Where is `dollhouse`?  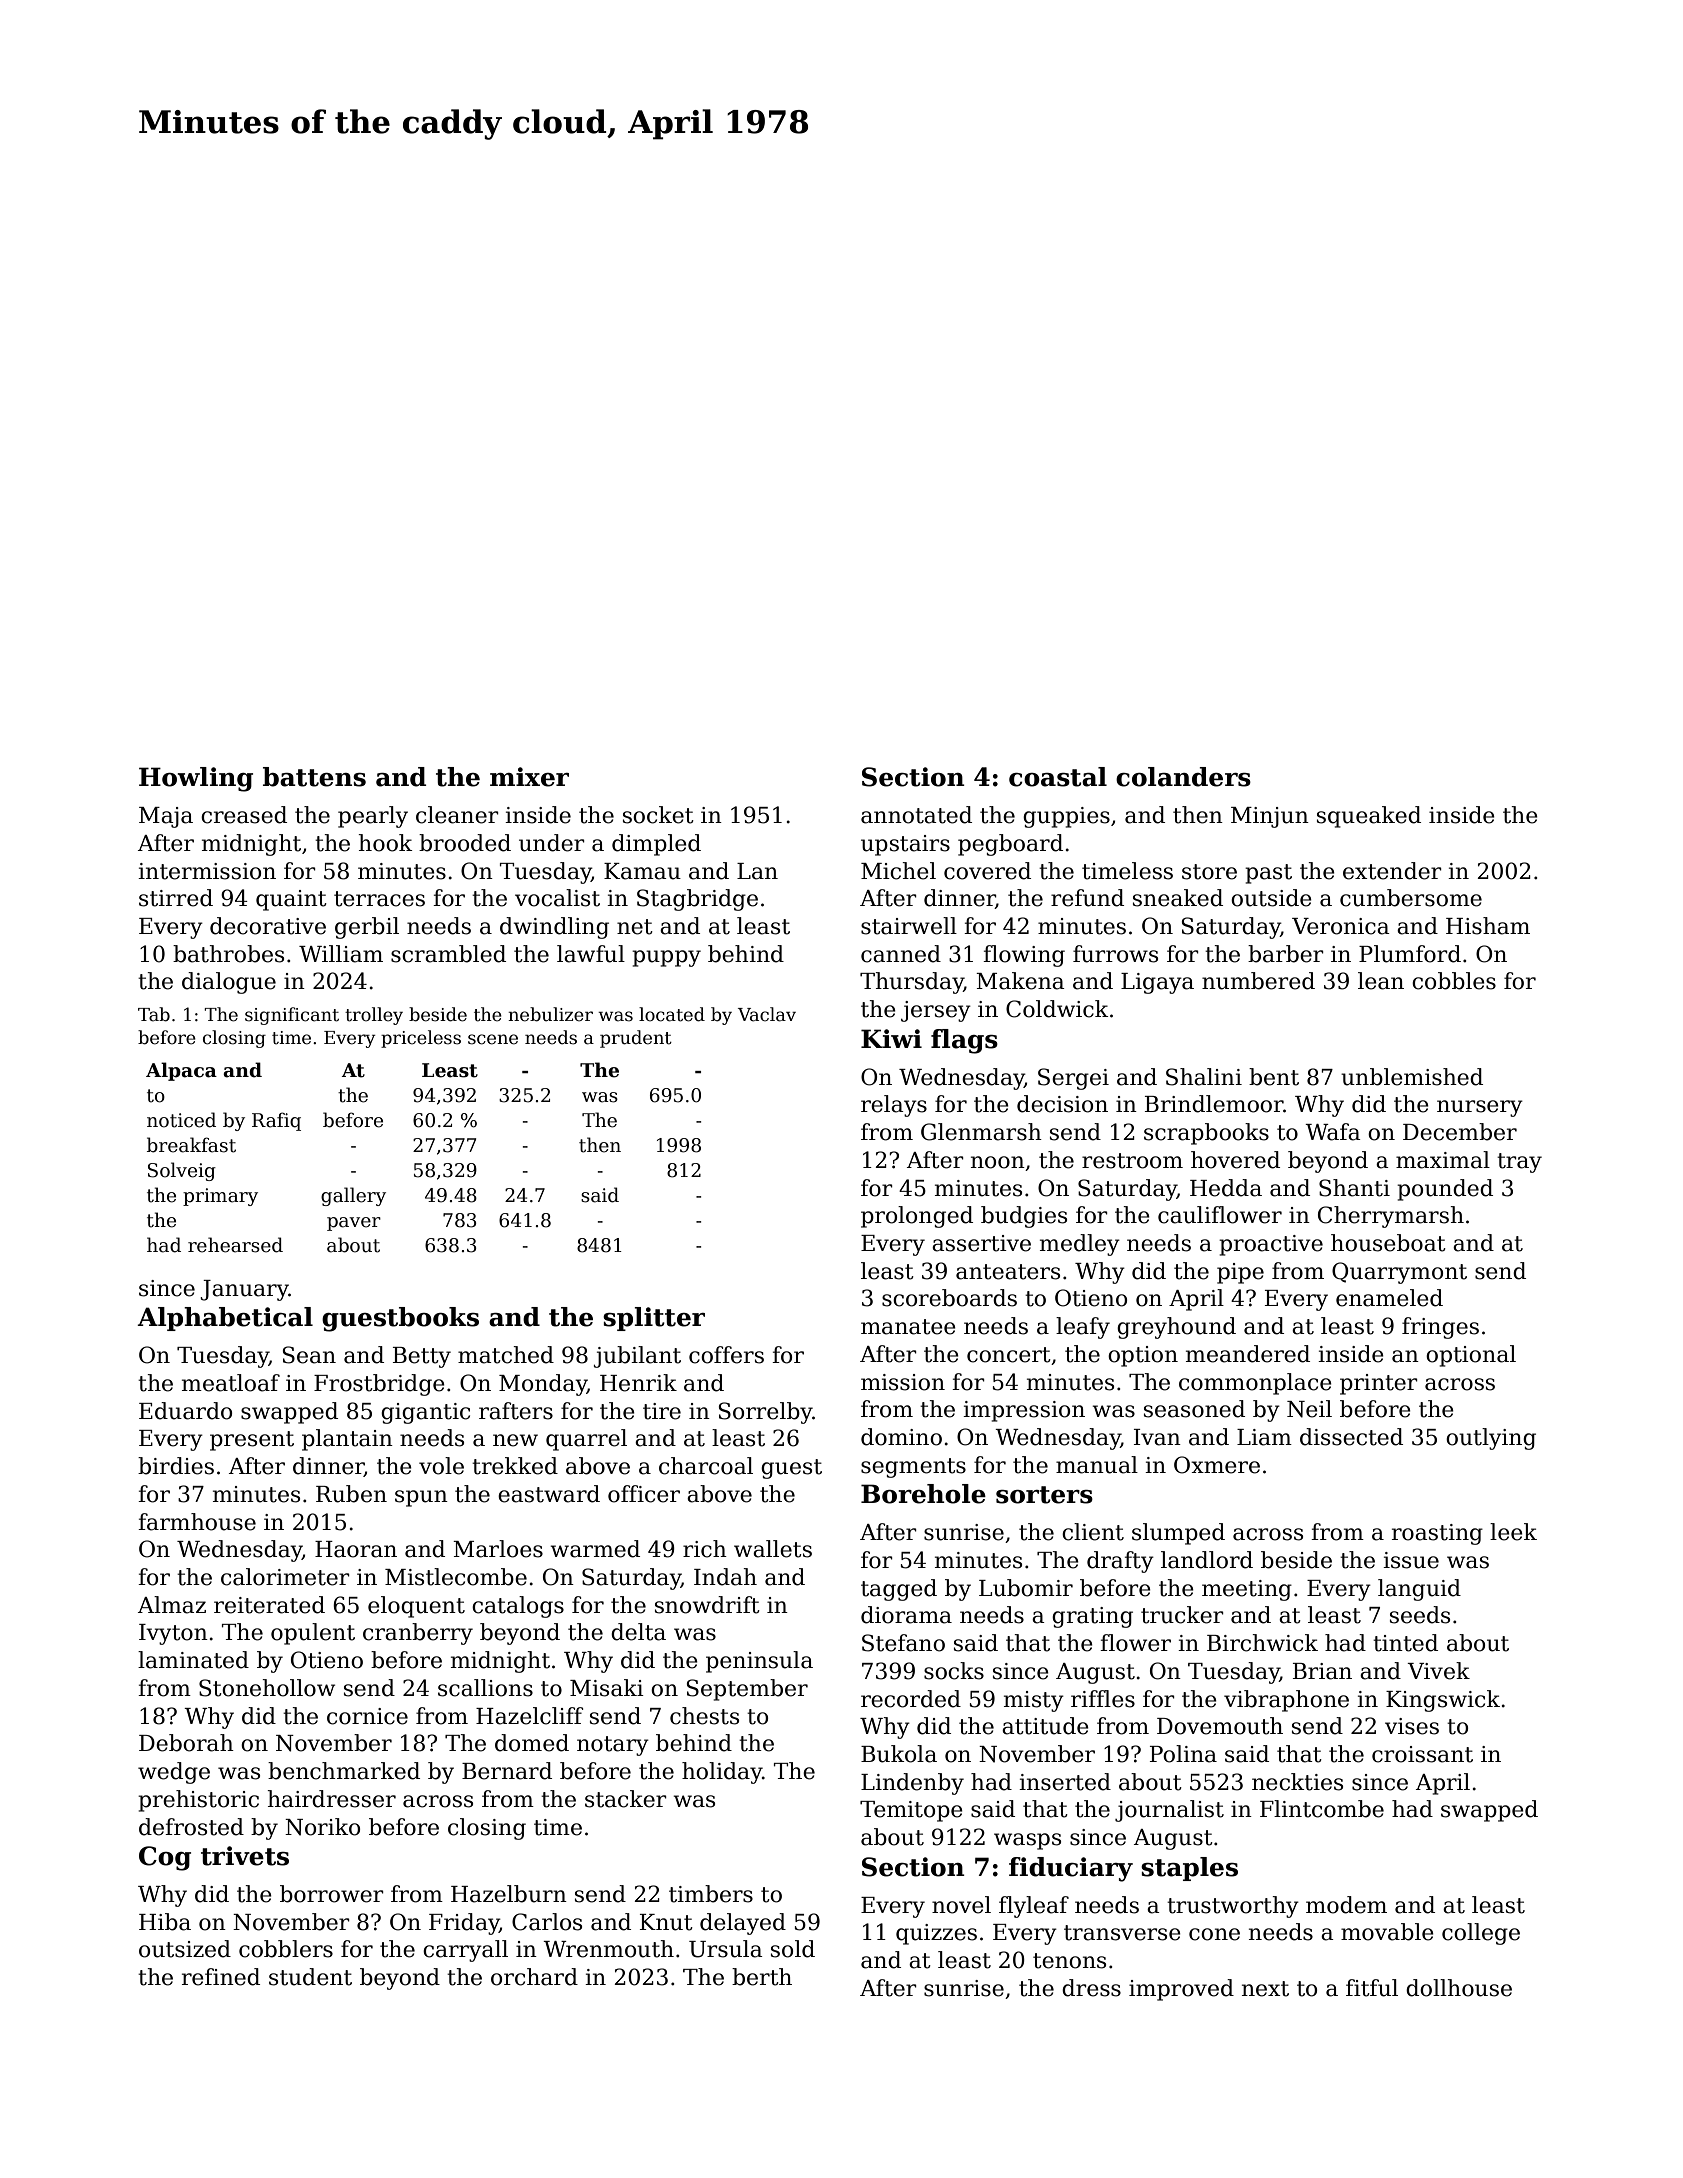
dollhouse is located at coordinates (1459, 1988).
